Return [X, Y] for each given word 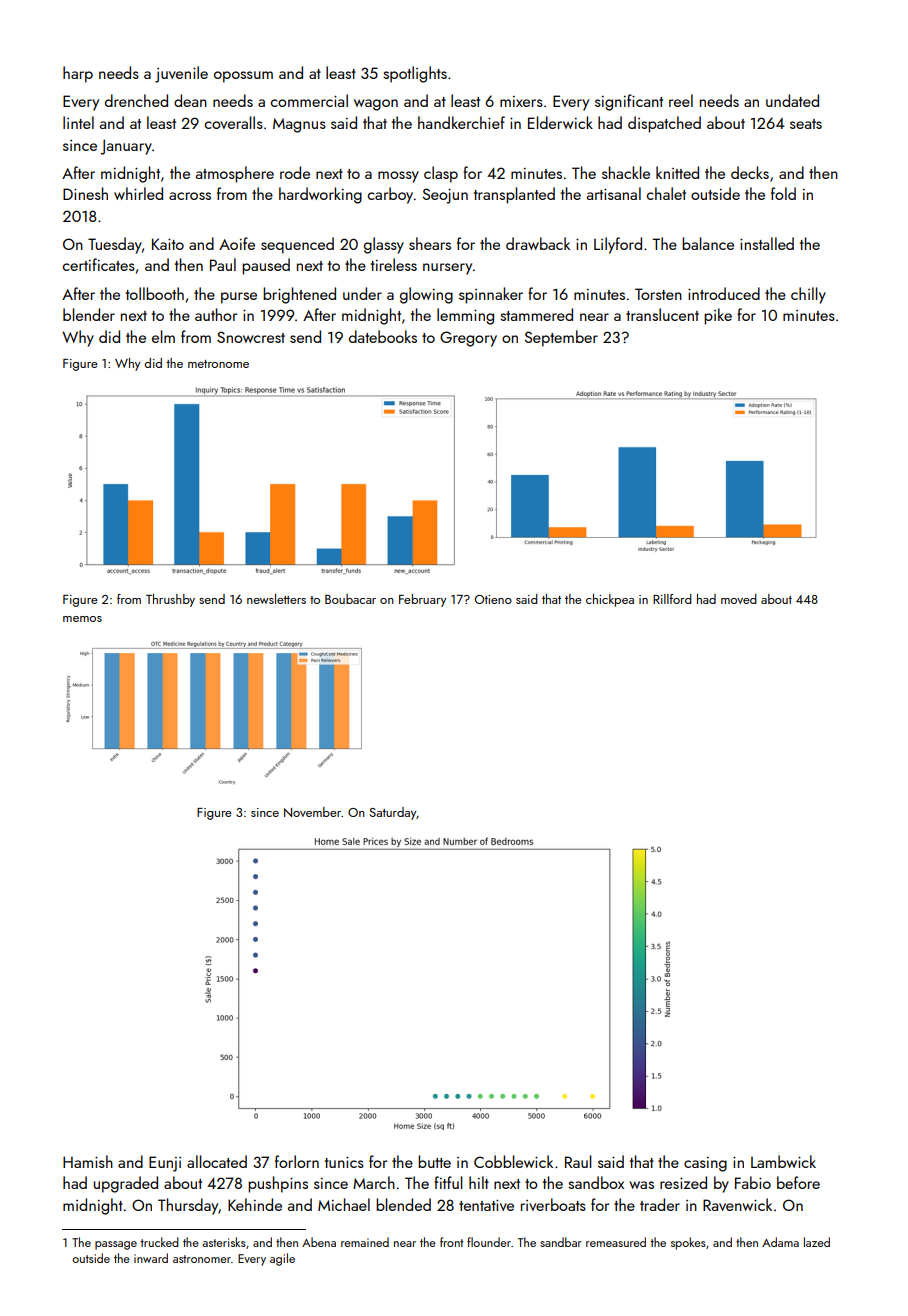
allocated [217, 1161]
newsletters [276, 599]
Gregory [468, 339]
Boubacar [350, 599]
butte [434, 1161]
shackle [626, 172]
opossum [243, 77]
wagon [376, 105]
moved [739, 599]
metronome [218, 364]
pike [718, 316]
